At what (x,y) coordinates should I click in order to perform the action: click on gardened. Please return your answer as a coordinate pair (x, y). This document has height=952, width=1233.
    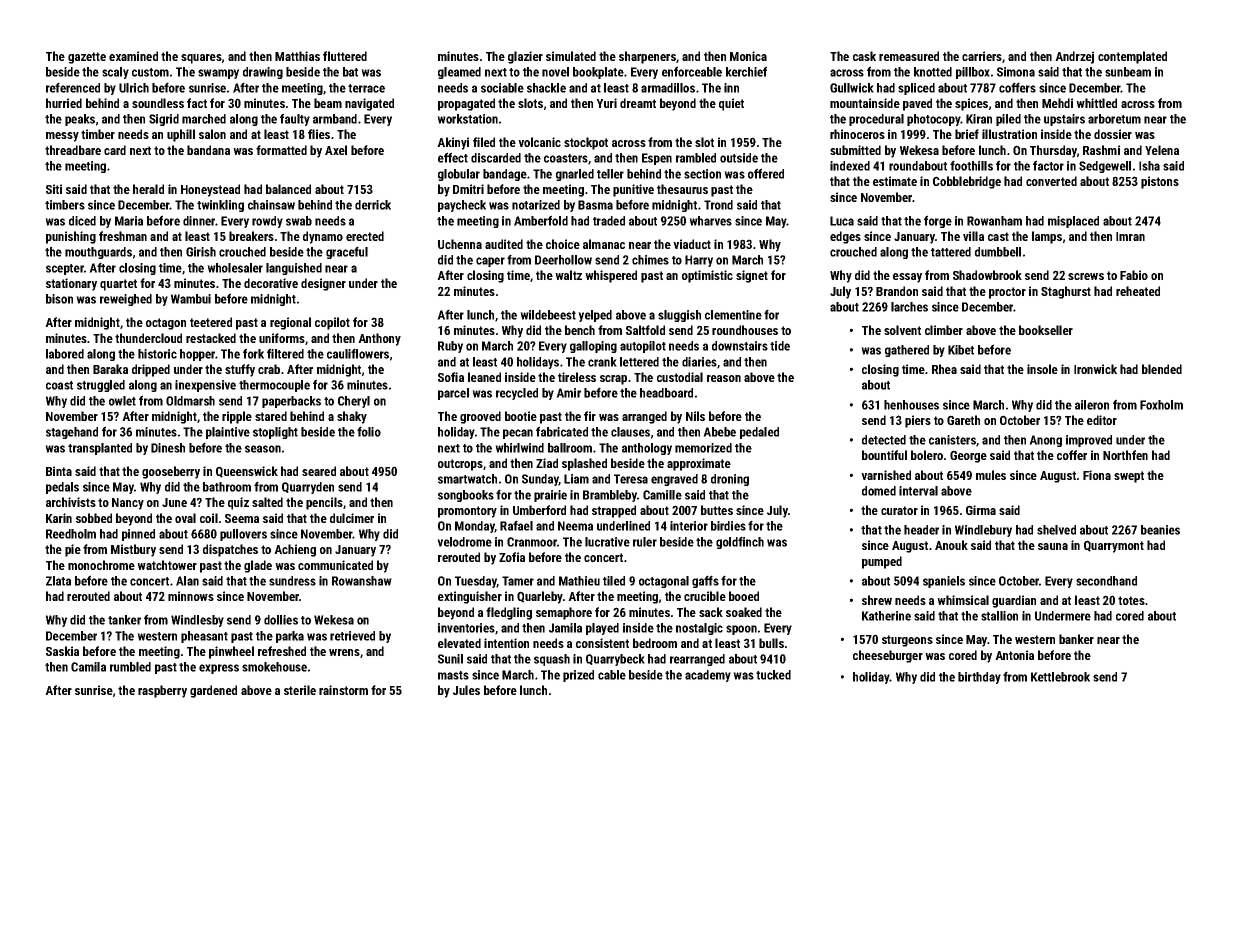
    Looking at the image, I should click on (213, 691).
